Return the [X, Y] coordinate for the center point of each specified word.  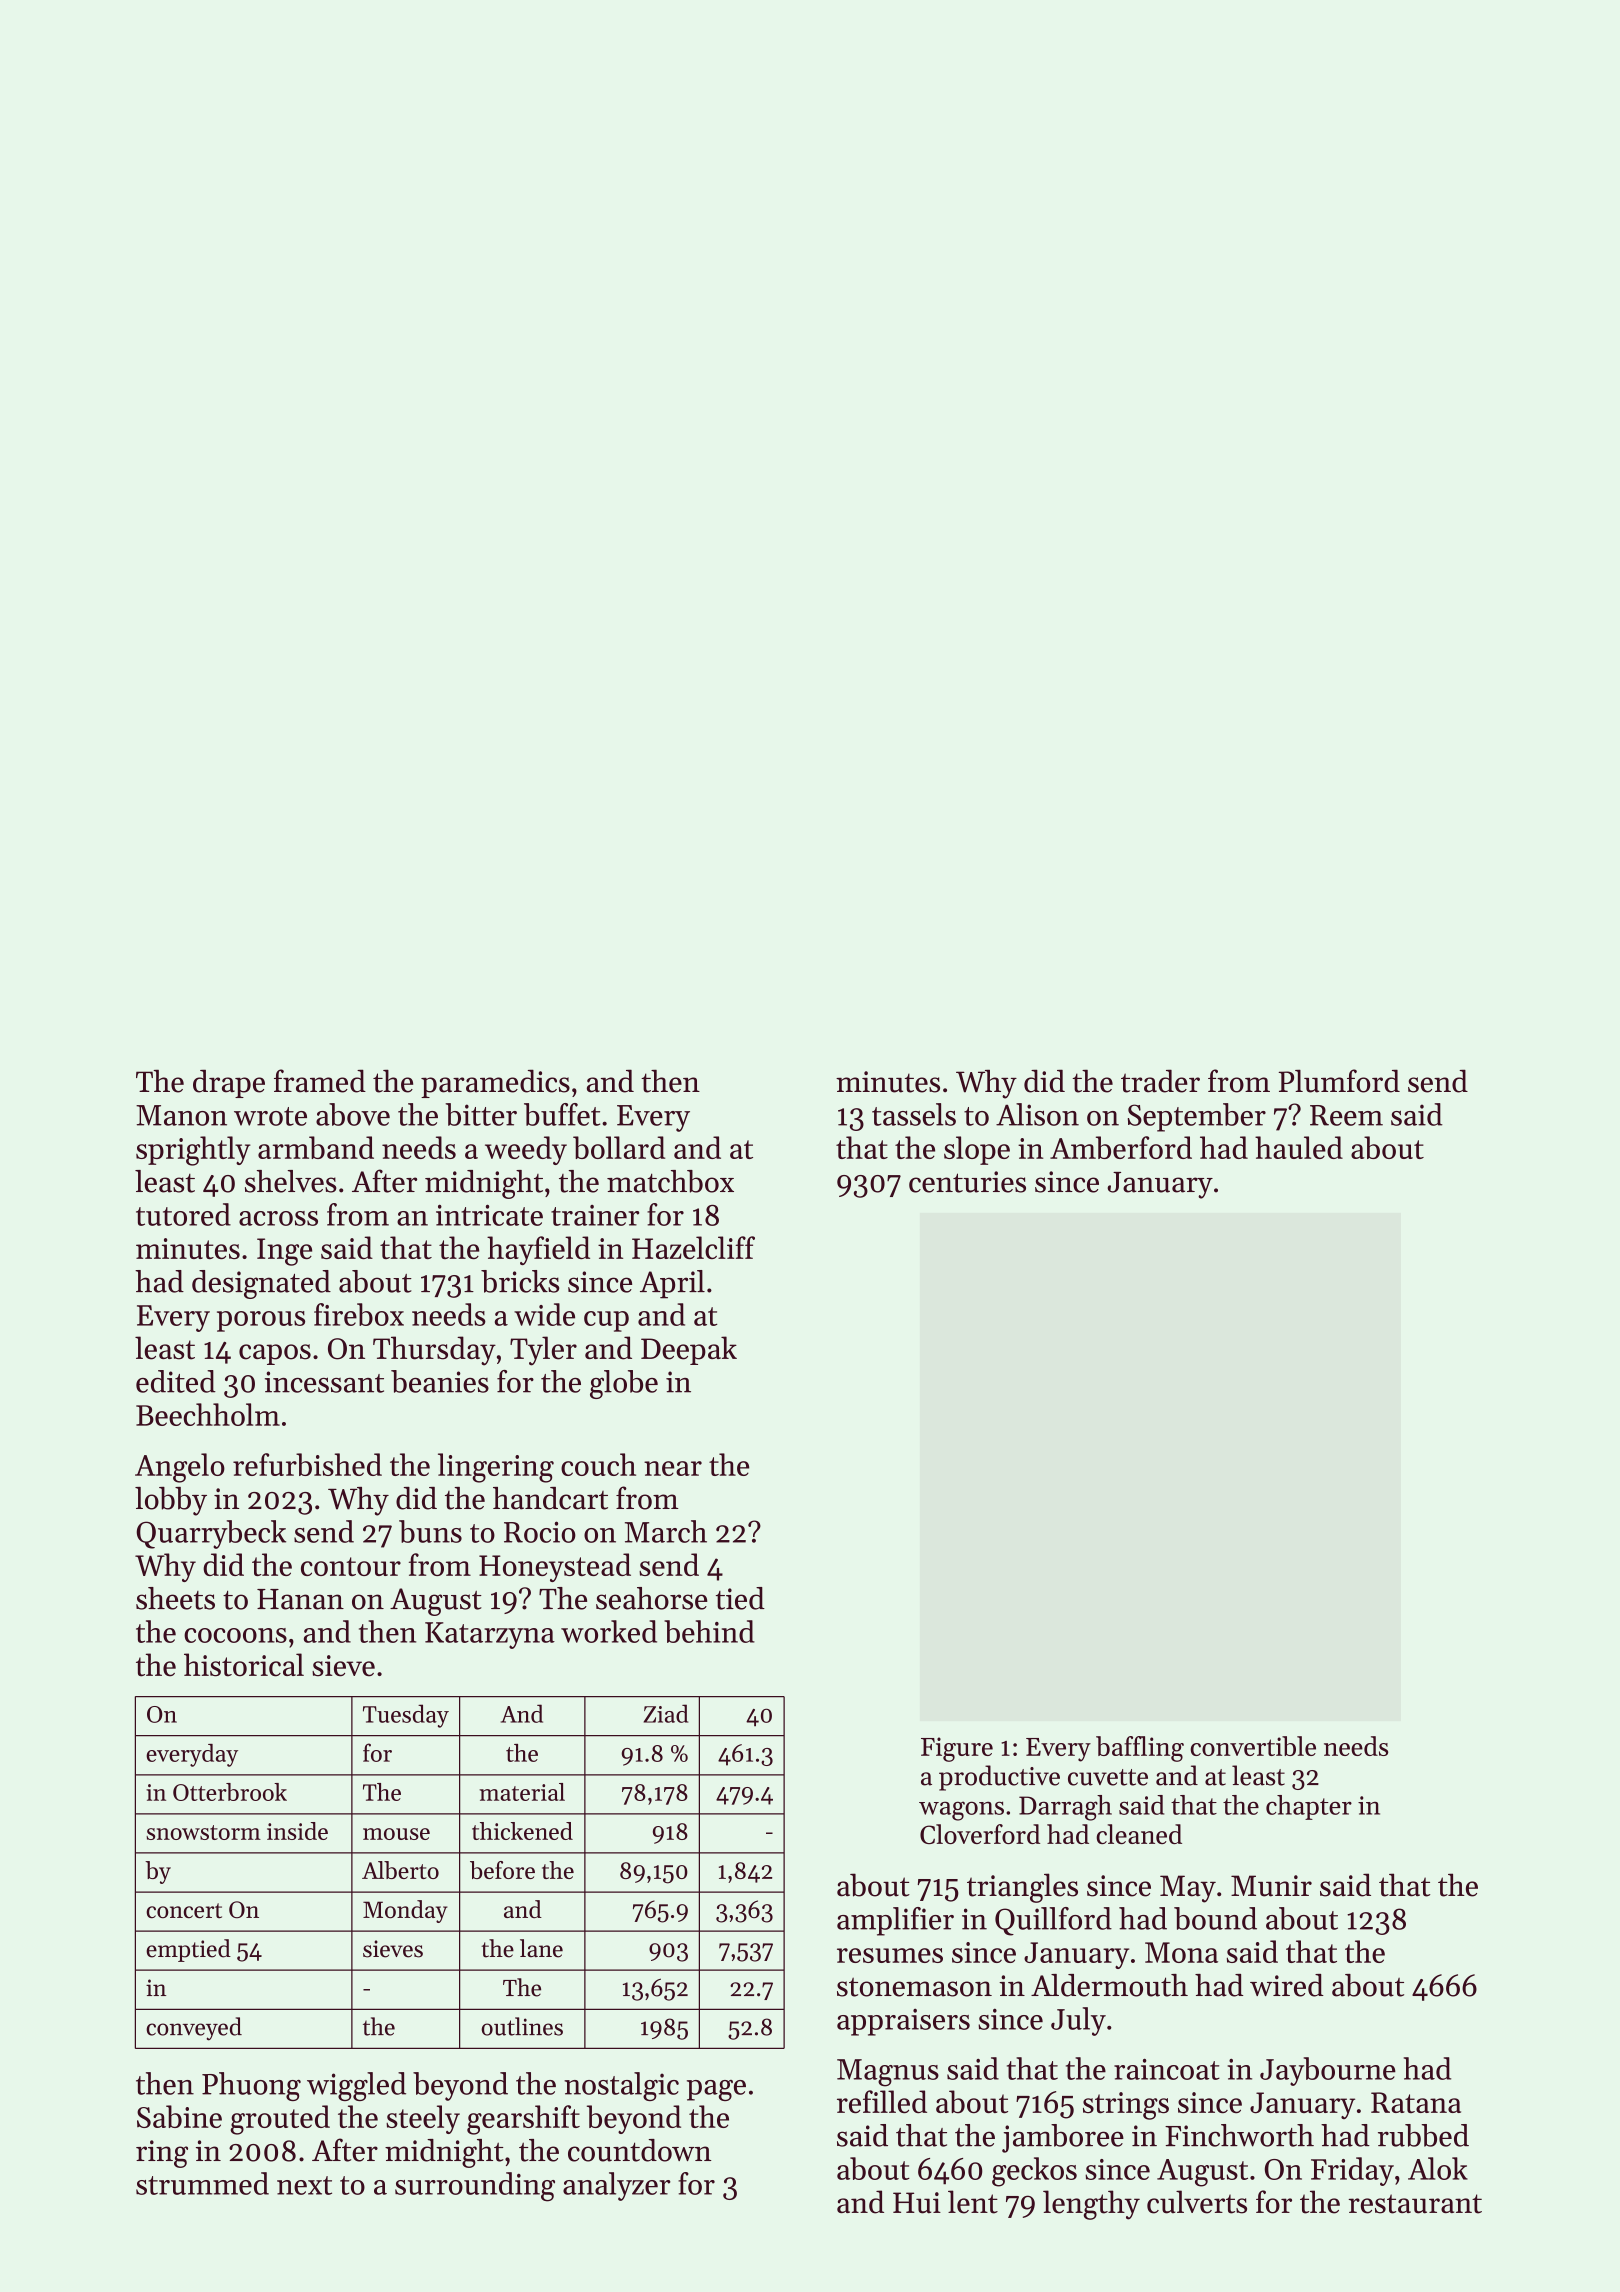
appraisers [903, 2022]
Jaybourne [1328, 2071]
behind [709, 1631]
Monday [405, 1911]
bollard [619, 1147]
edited [176, 1381]
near [673, 1468]
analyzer [617, 2186]
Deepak [689, 1350]
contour [351, 1566]
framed [320, 1081]
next [304, 2185]
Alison [1037, 1114]
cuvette [1108, 1777]
